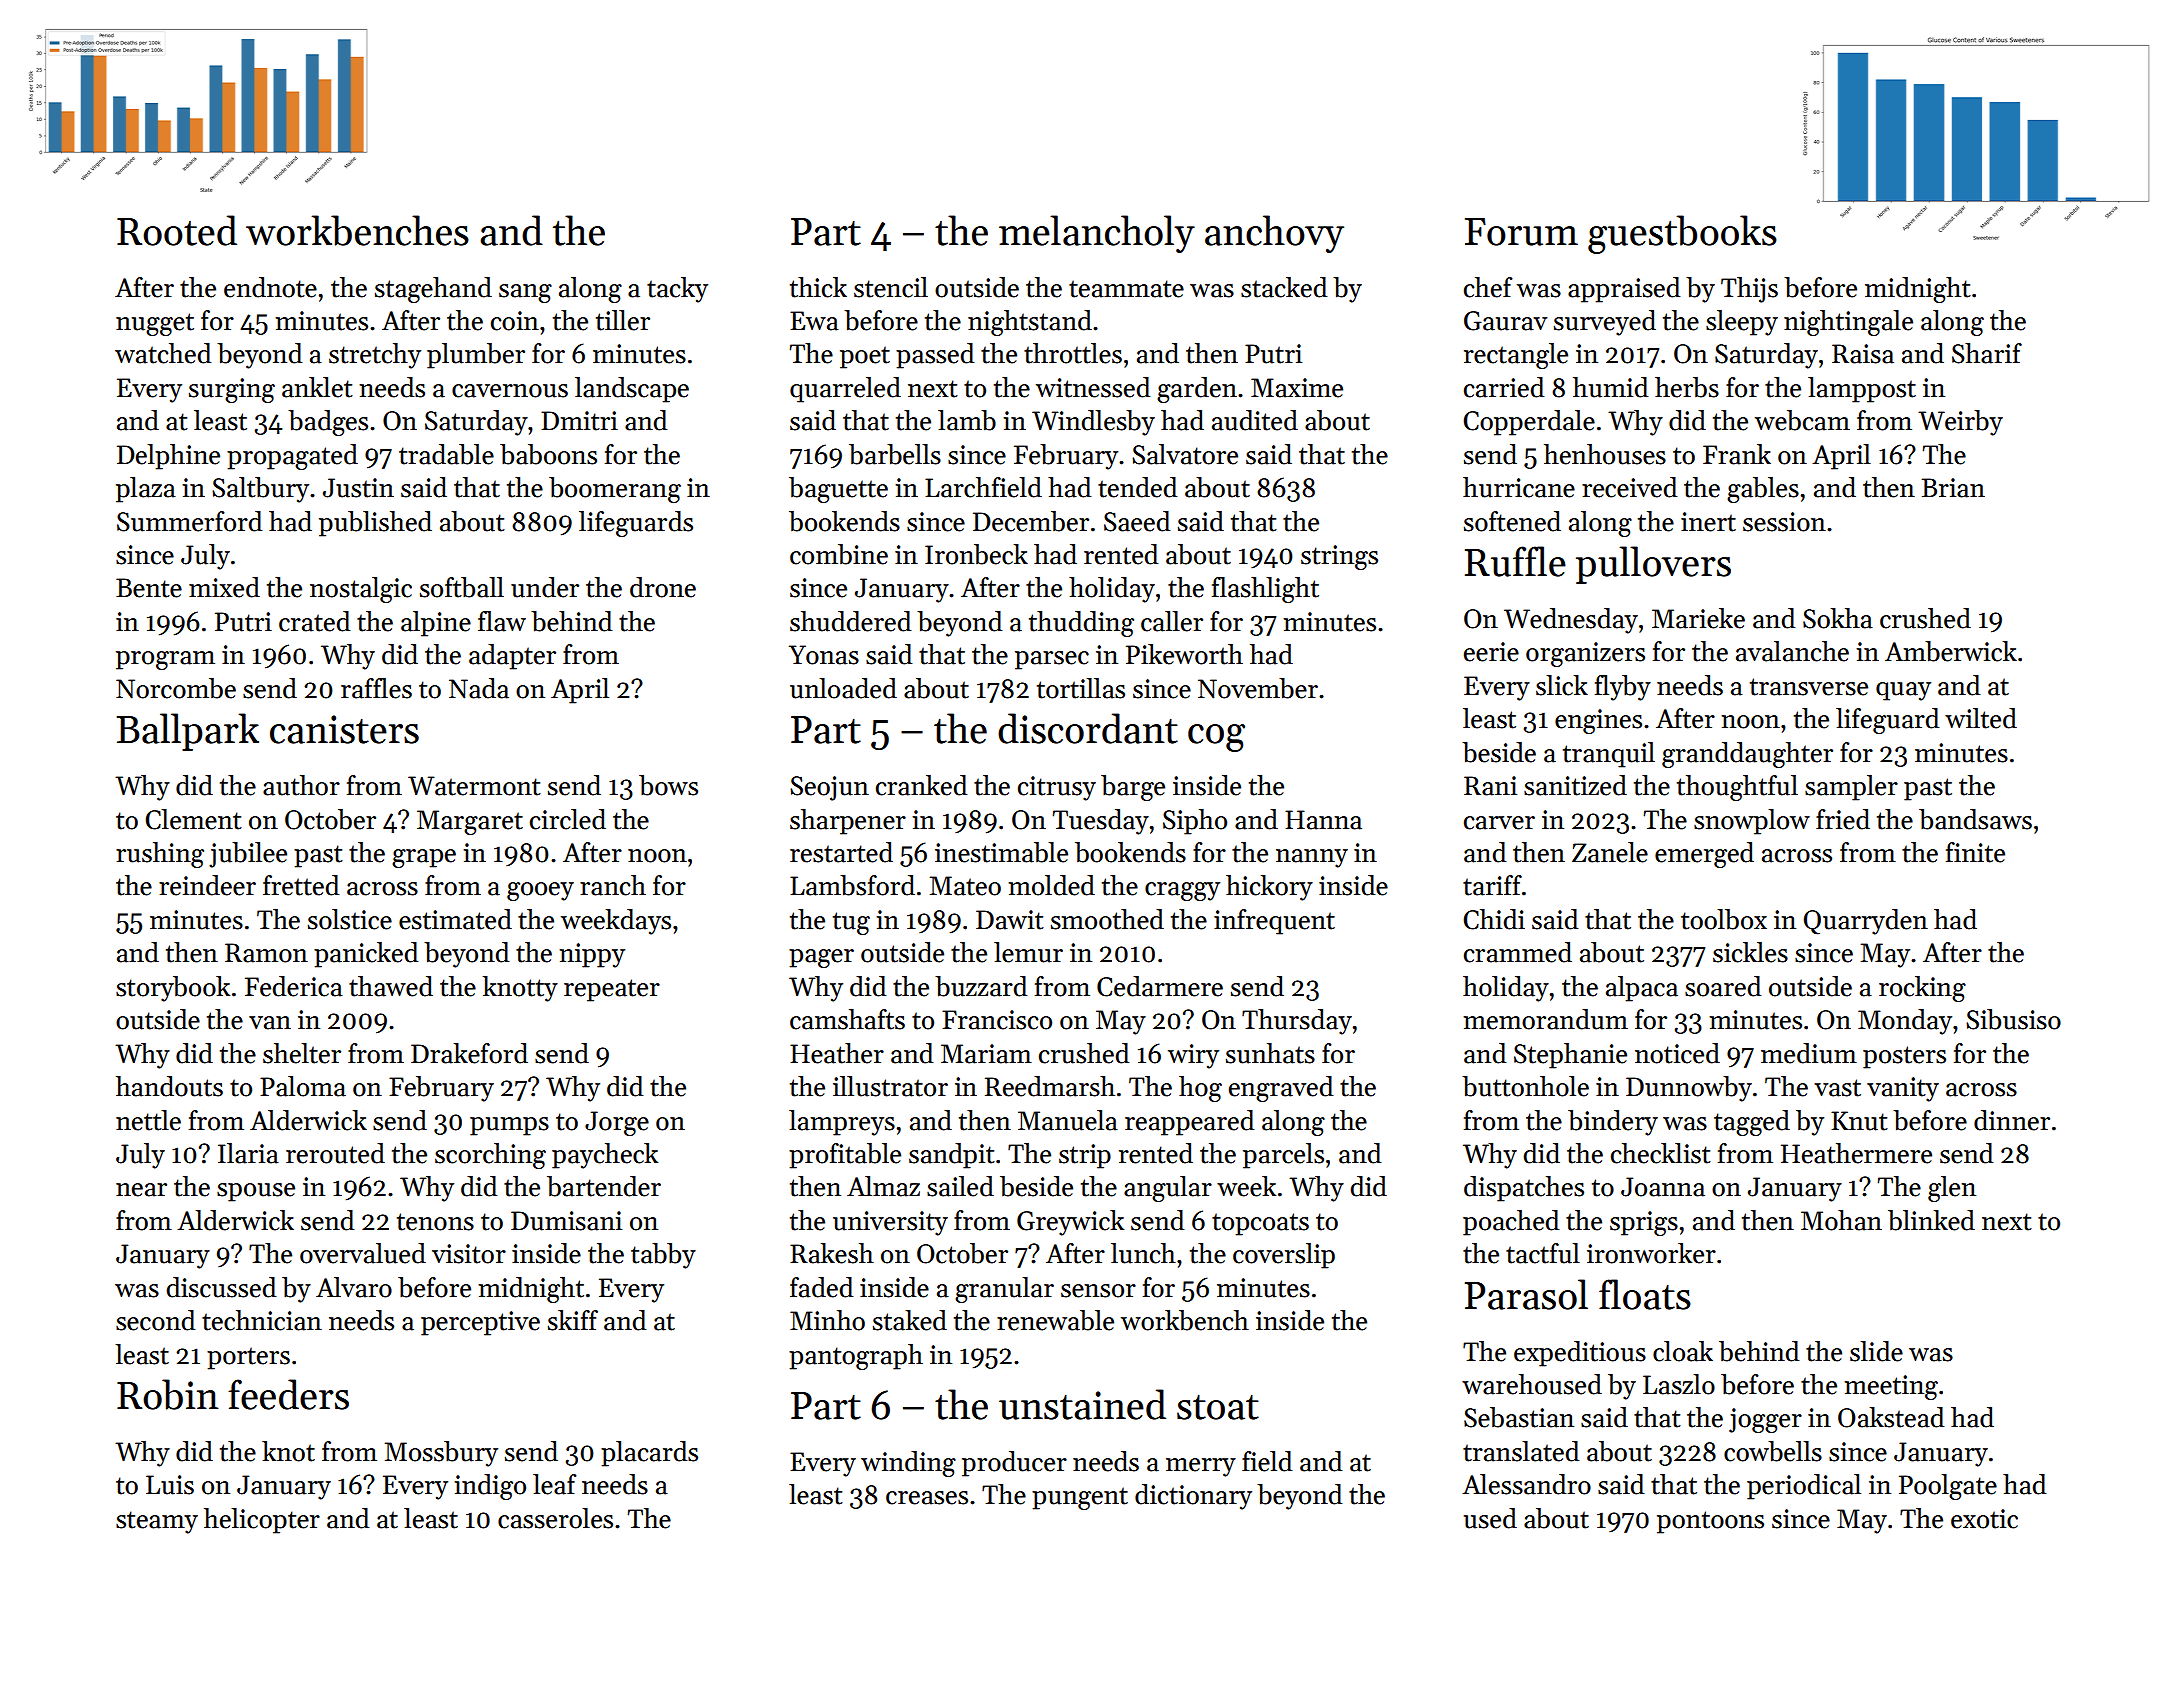  What do you see at coordinates (649, 1454) in the image?
I see `placards` at bounding box center [649, 1454].
